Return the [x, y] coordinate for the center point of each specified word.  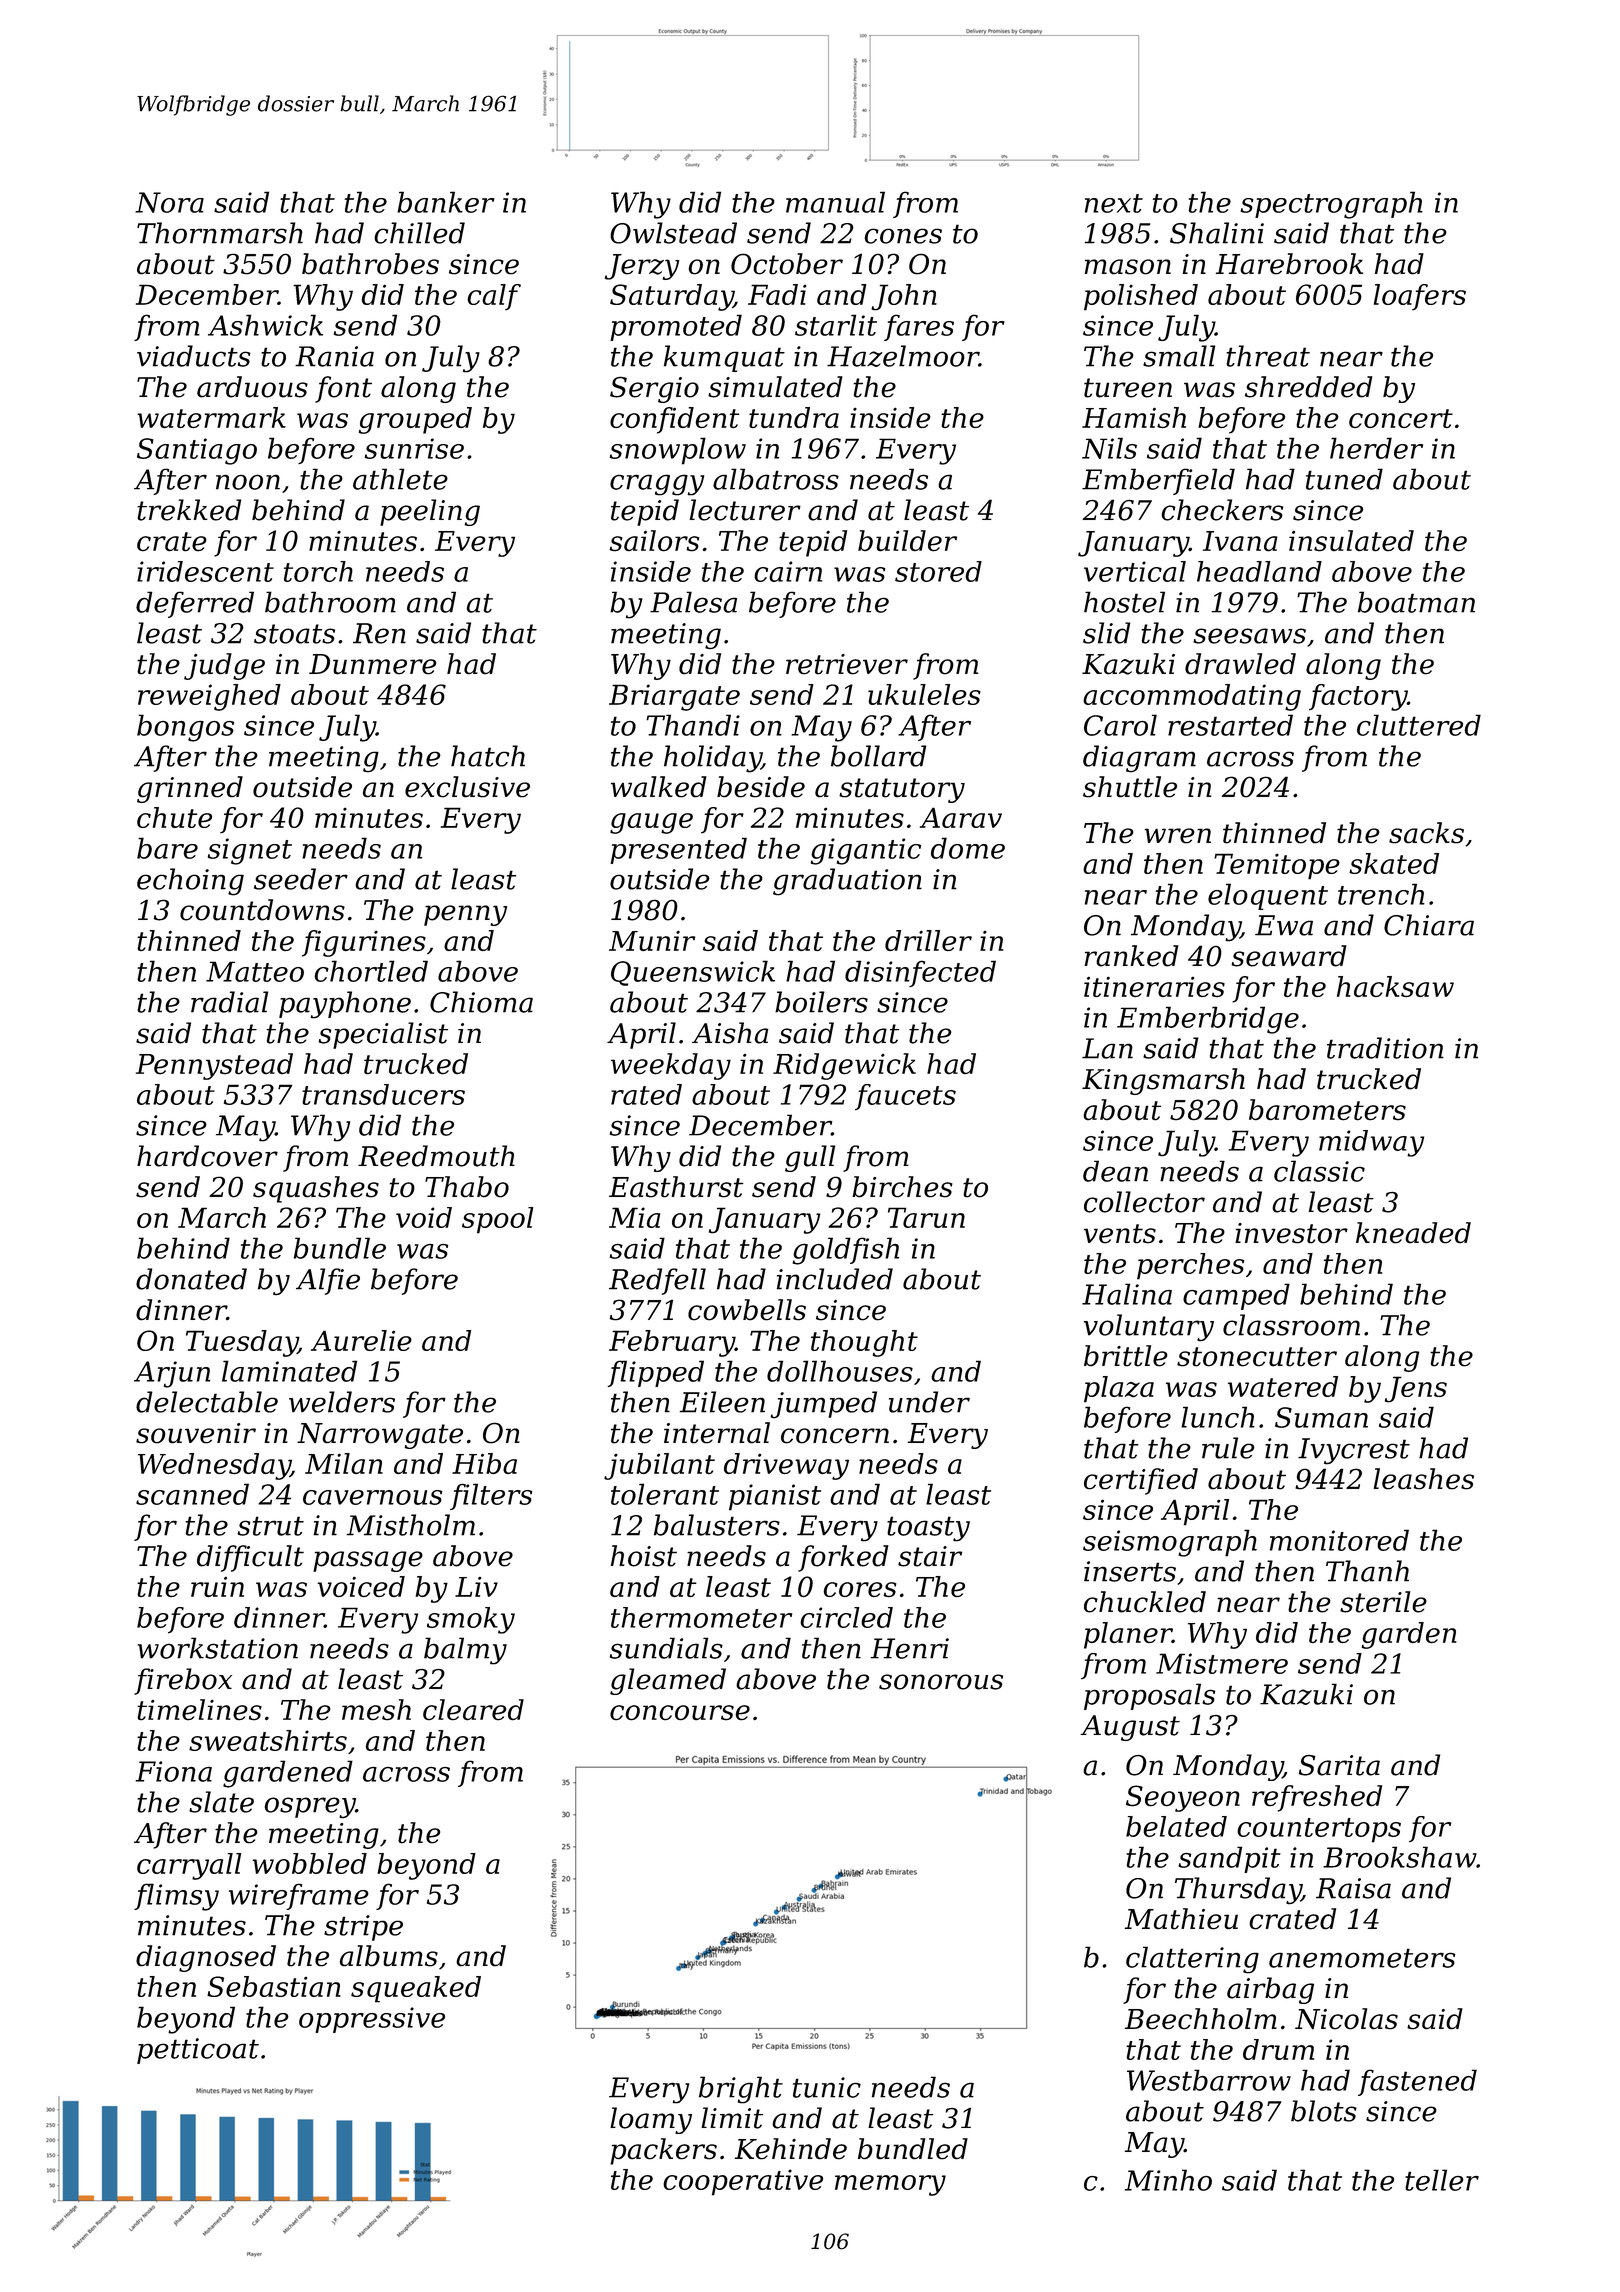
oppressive [372, 2020]
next [1114, 203]
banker [446, 202]
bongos [185, 728]
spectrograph [1331, 205]
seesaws [1249, 636]
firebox [183, 1681]
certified [1141, 1481]
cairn [788, 571]
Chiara [1429, 925]
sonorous [941, 1682]
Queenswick [693, 973]
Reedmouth [436, 1156]
